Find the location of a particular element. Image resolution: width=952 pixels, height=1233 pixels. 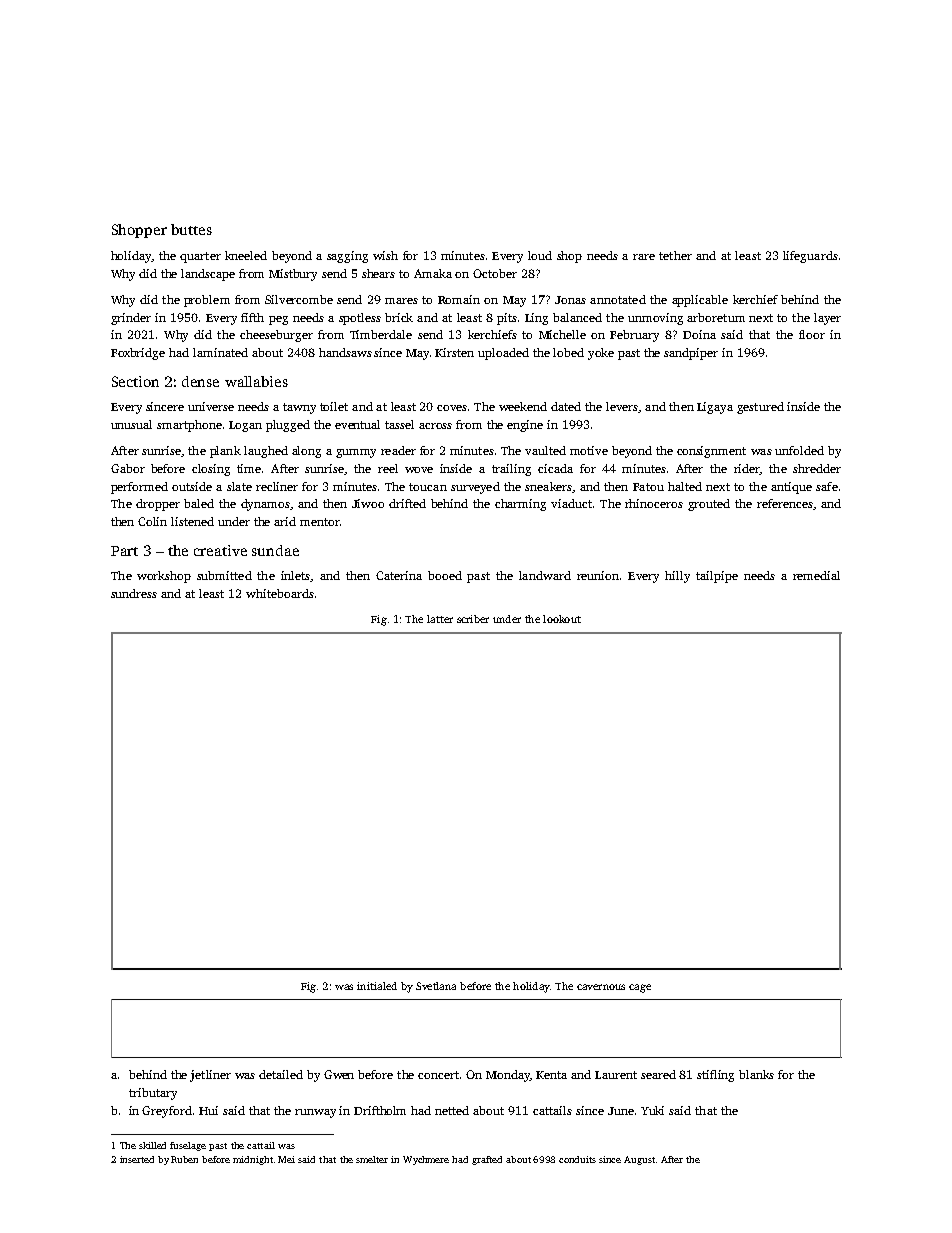

lookout is located at coordinates (562, 619).
